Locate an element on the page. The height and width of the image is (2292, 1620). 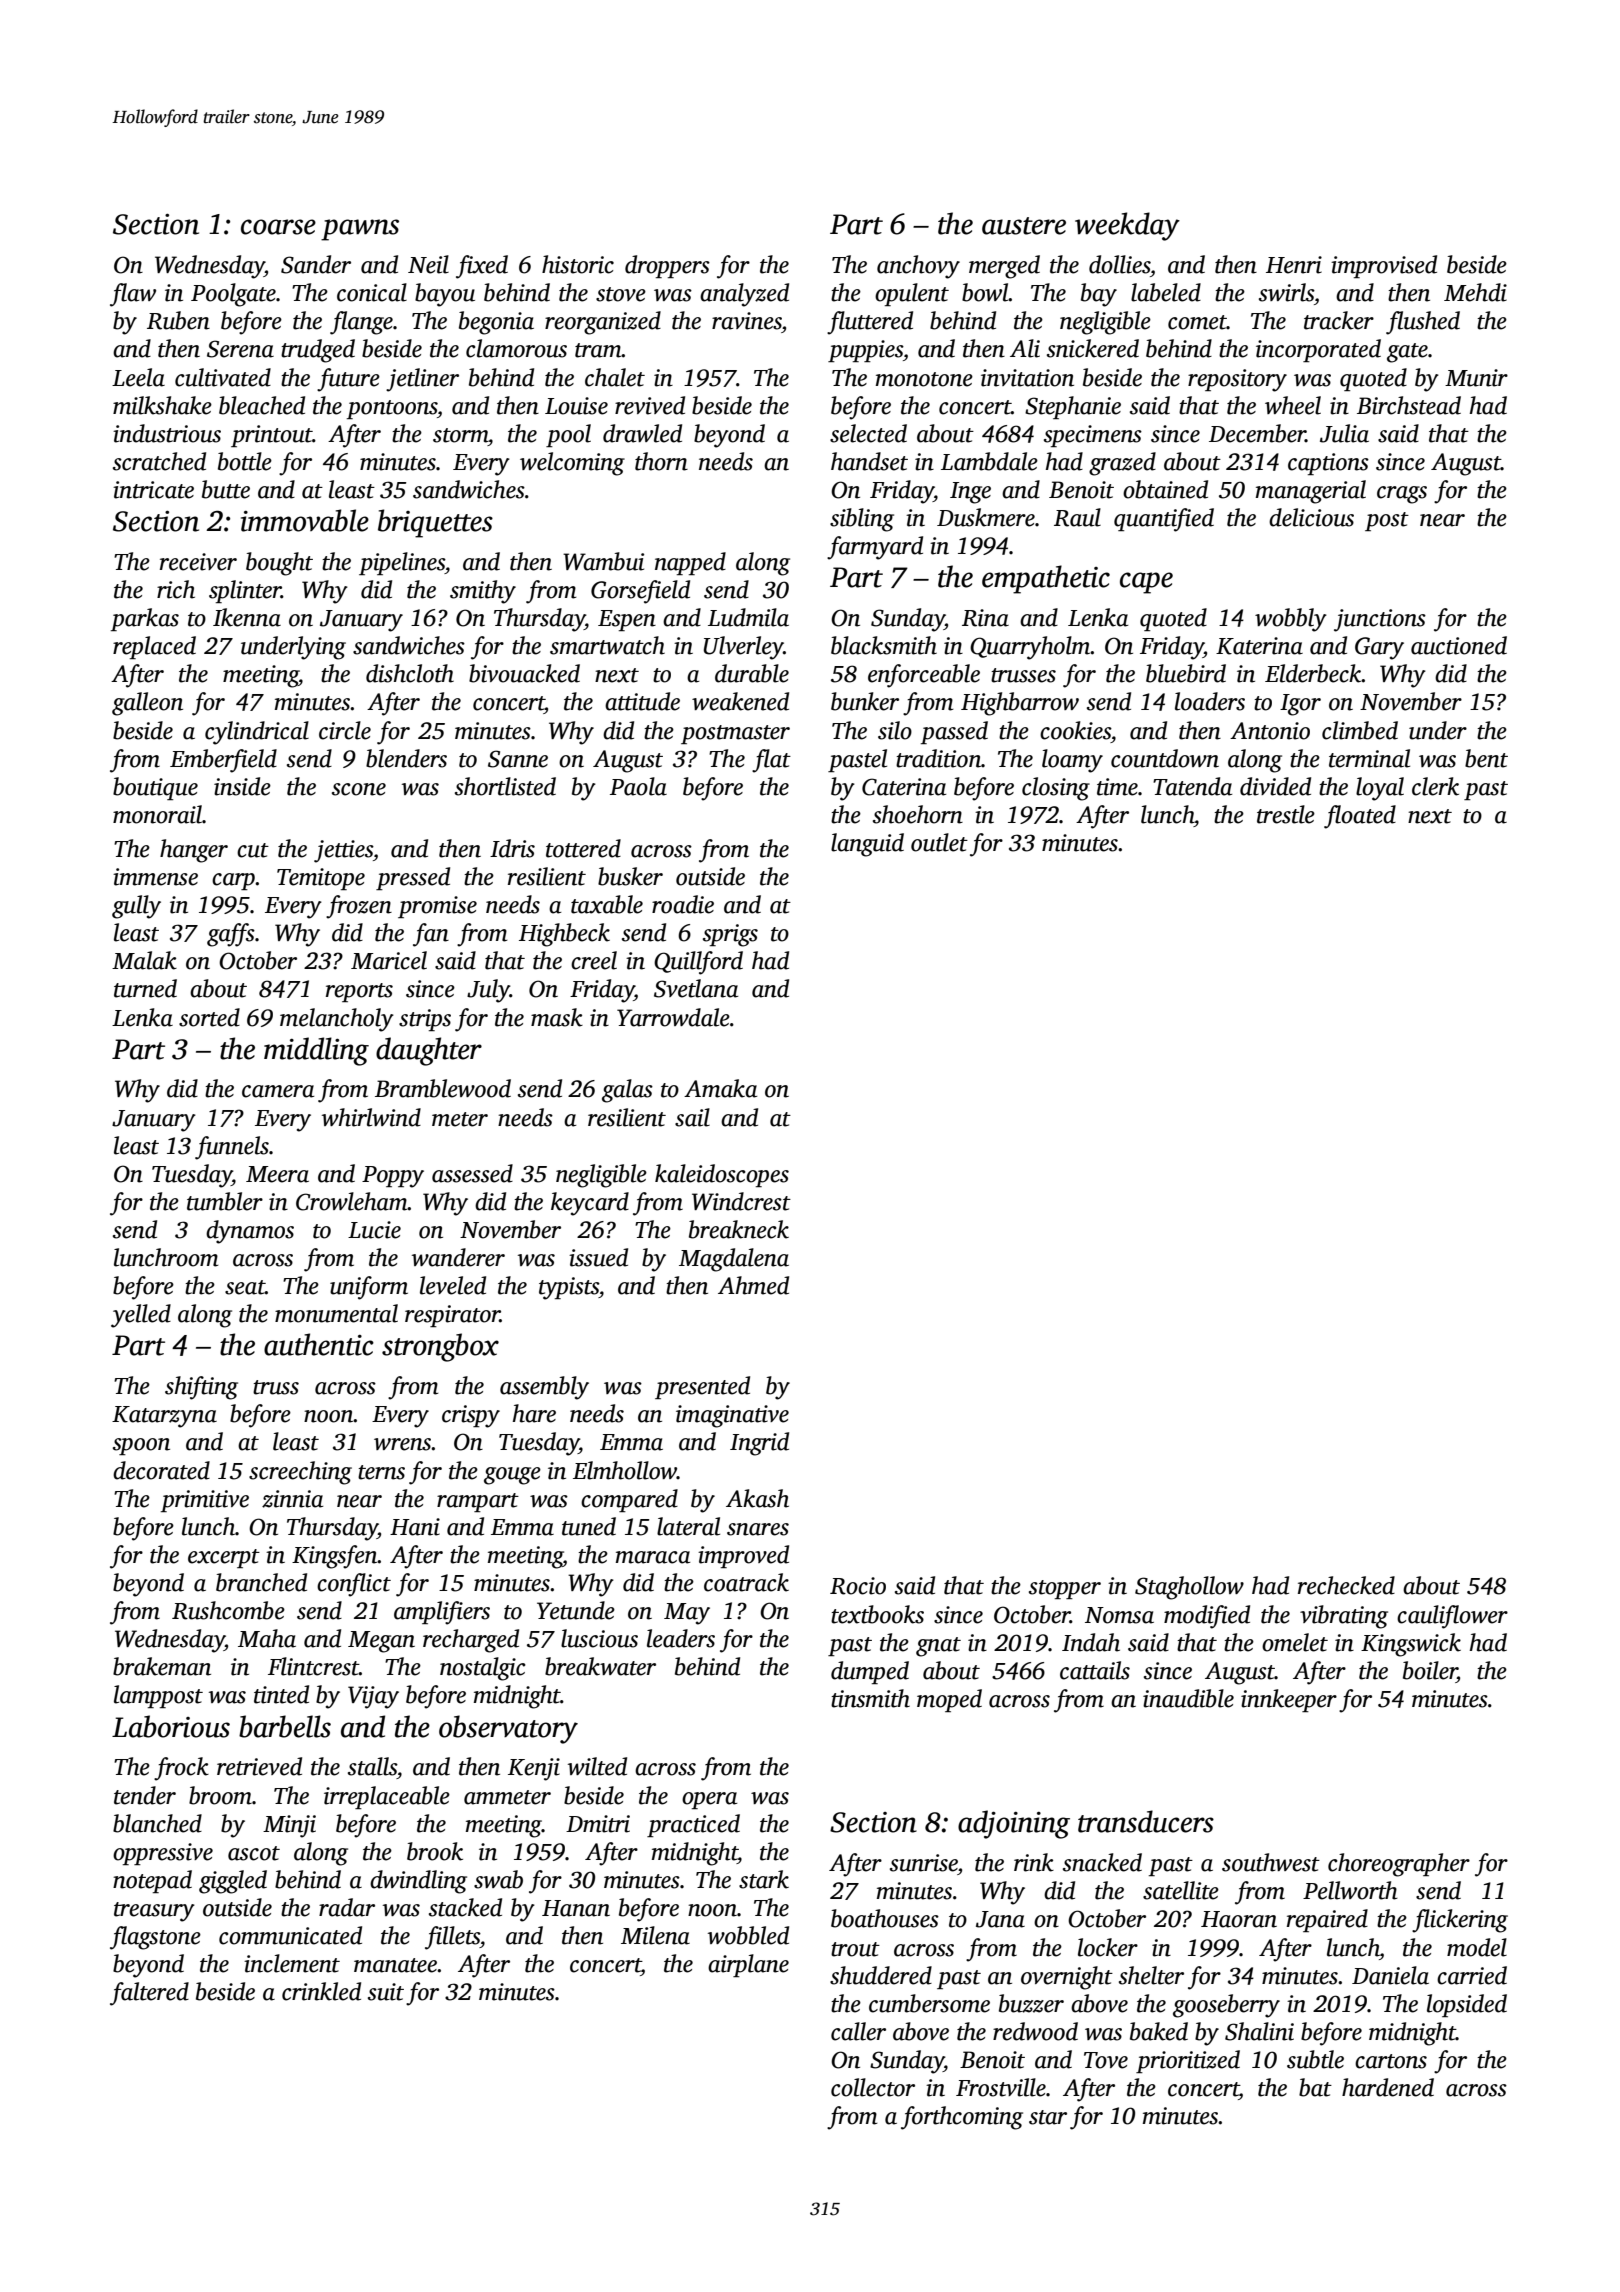
pawns is located at coordinates (360, 230).
